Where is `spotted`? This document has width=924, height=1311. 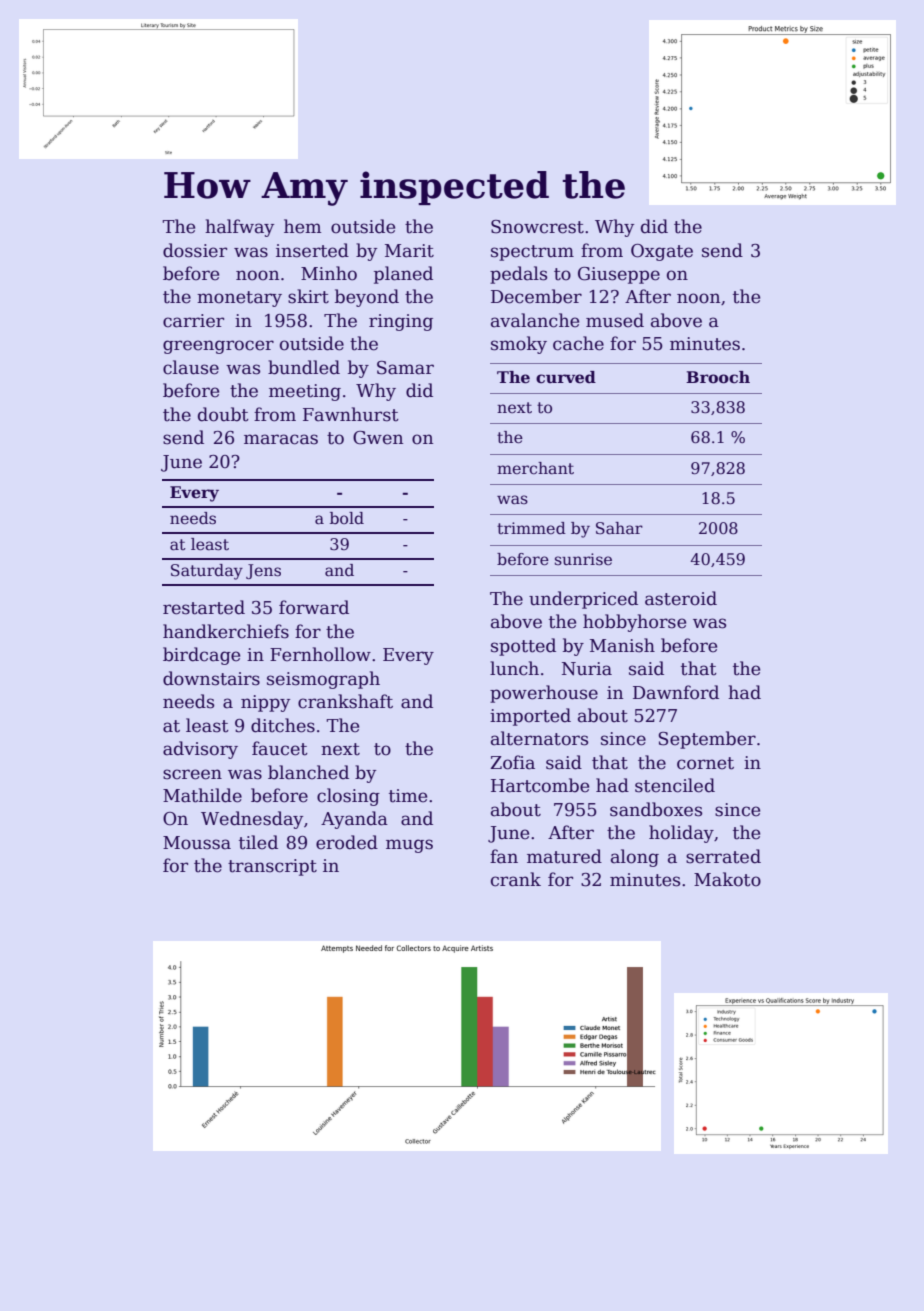
spotted is located at coordinates (523, 647).
